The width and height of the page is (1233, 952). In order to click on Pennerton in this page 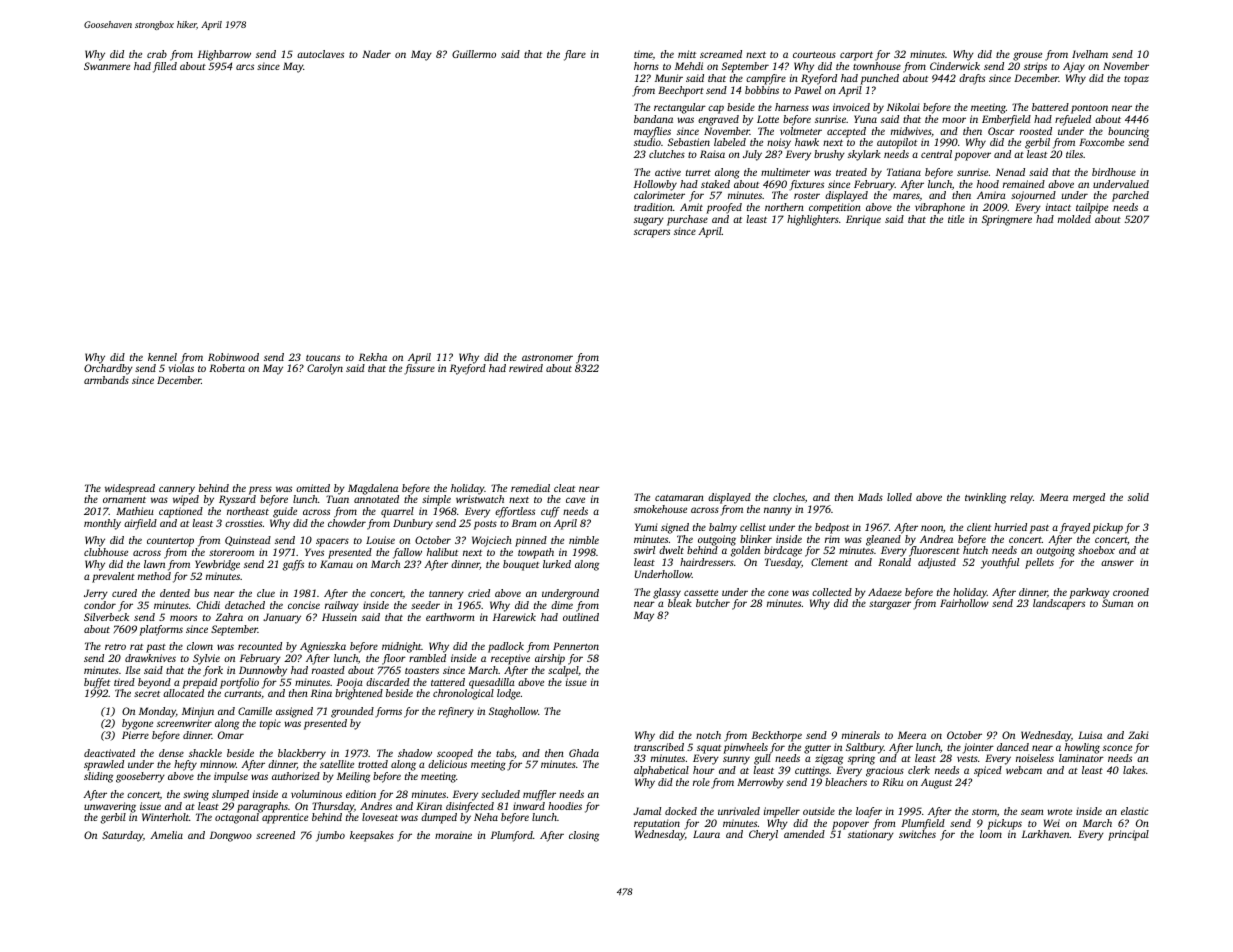, I will do `click(576, 646)`.
